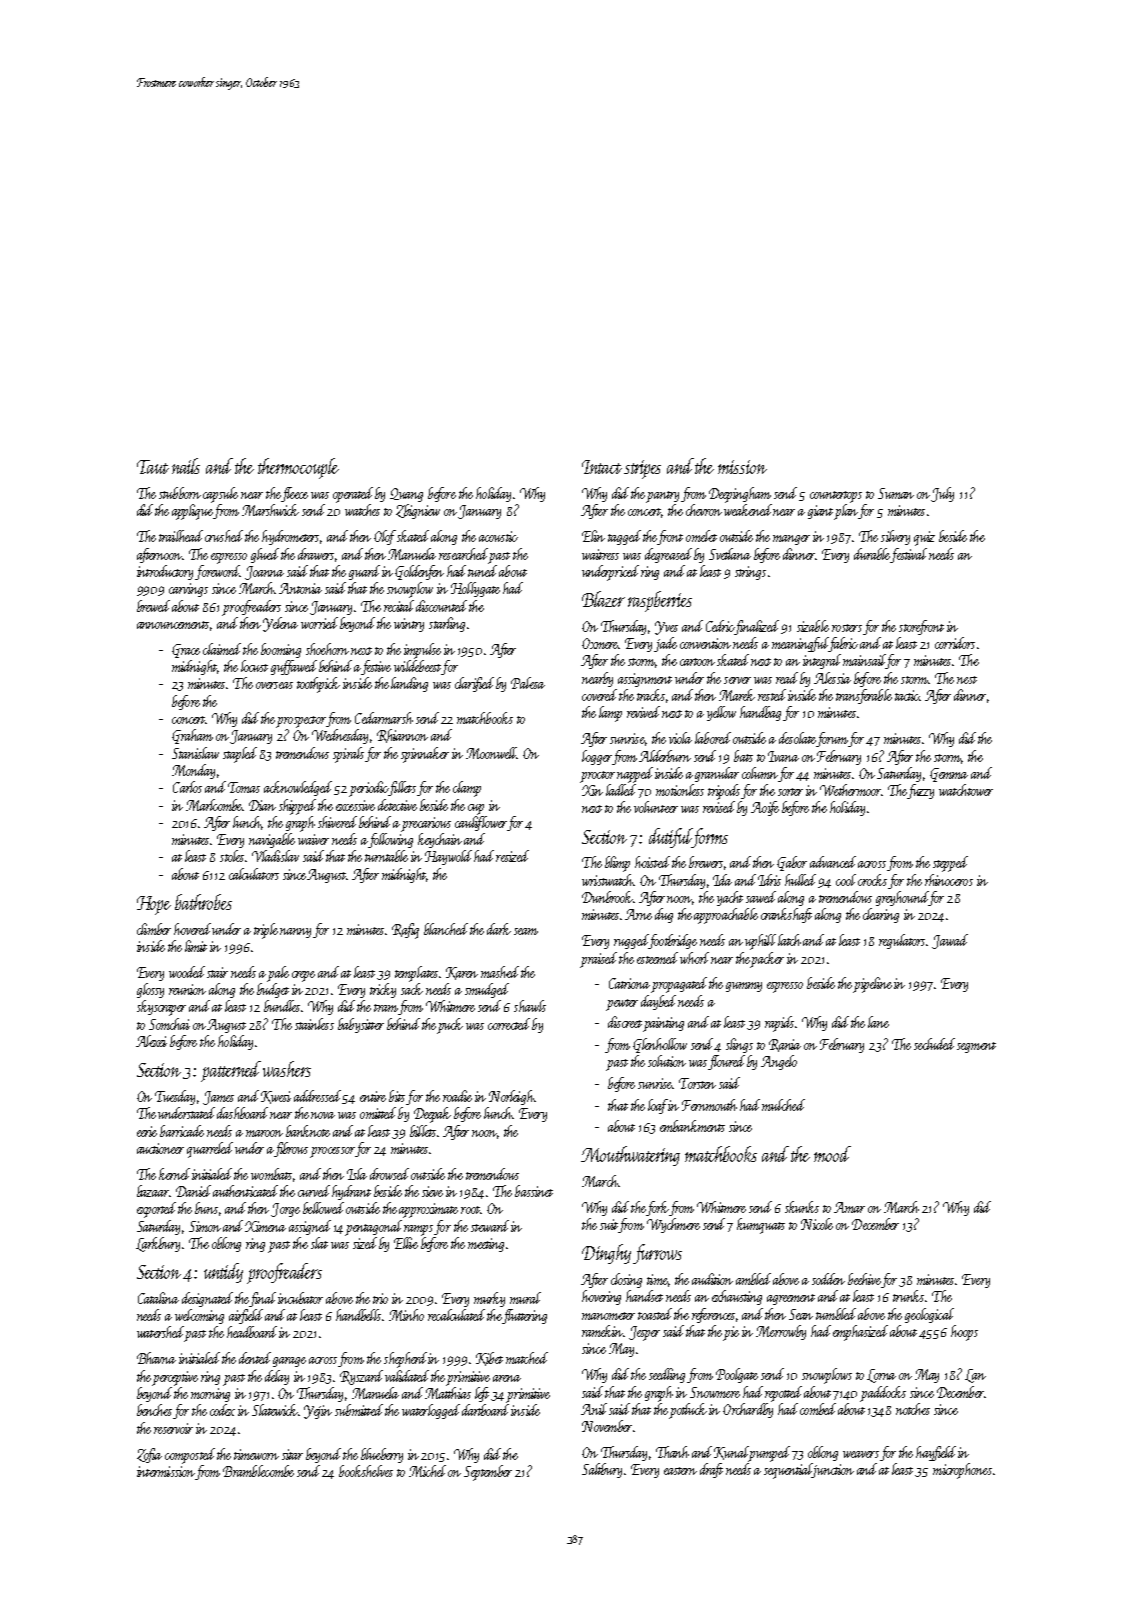 The image size is (1135, 1605). Describe the element at coordinates (190, 1456) in the screenshot. I see `composted` at that location.
